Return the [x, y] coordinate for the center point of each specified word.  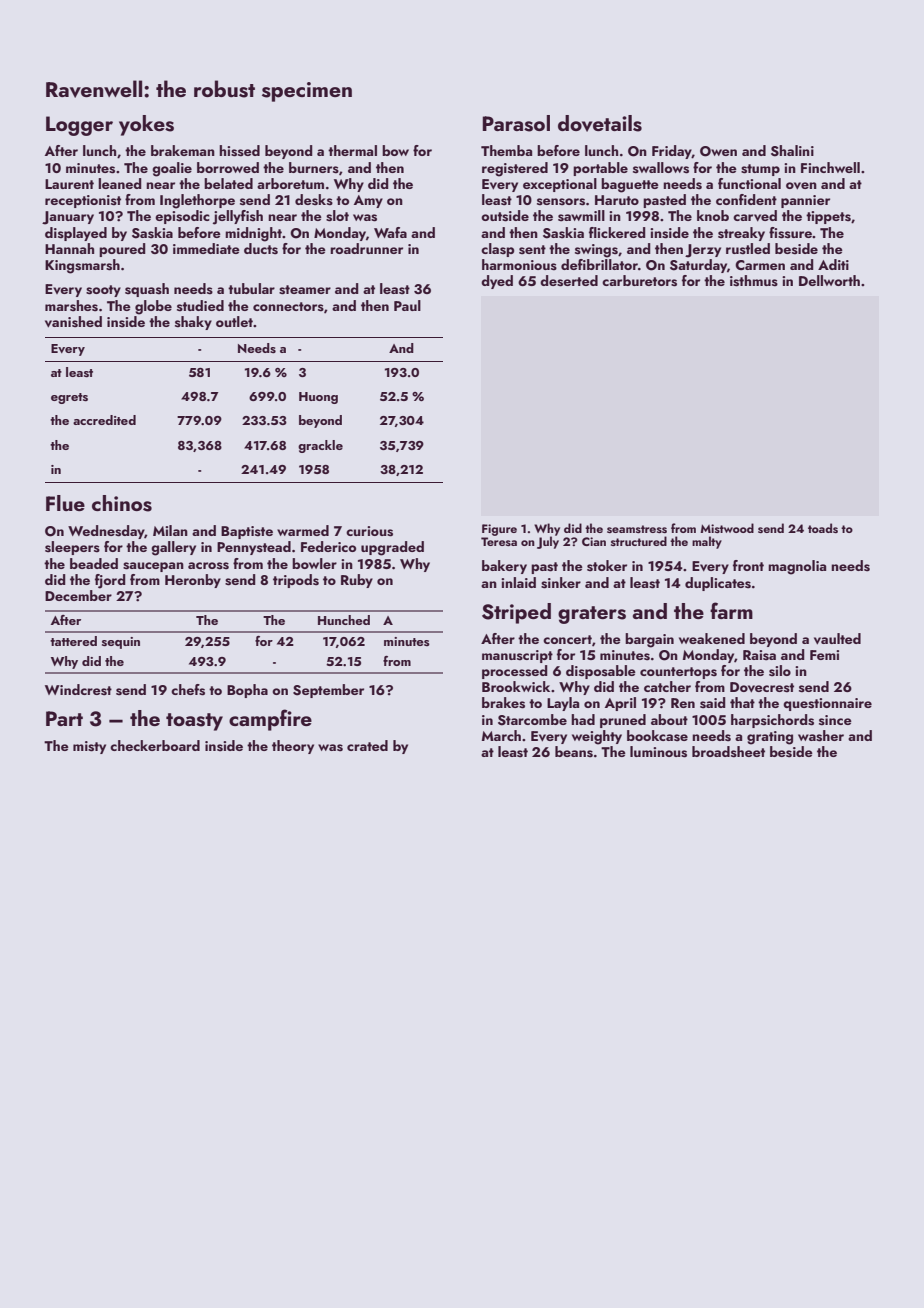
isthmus [754, 281]
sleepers [72, 548]
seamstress [637, 529]
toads [823, 528]
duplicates [718, 584]
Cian [594, 541]
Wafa [390, 232]
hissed [239, 151]
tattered [73, 641]
